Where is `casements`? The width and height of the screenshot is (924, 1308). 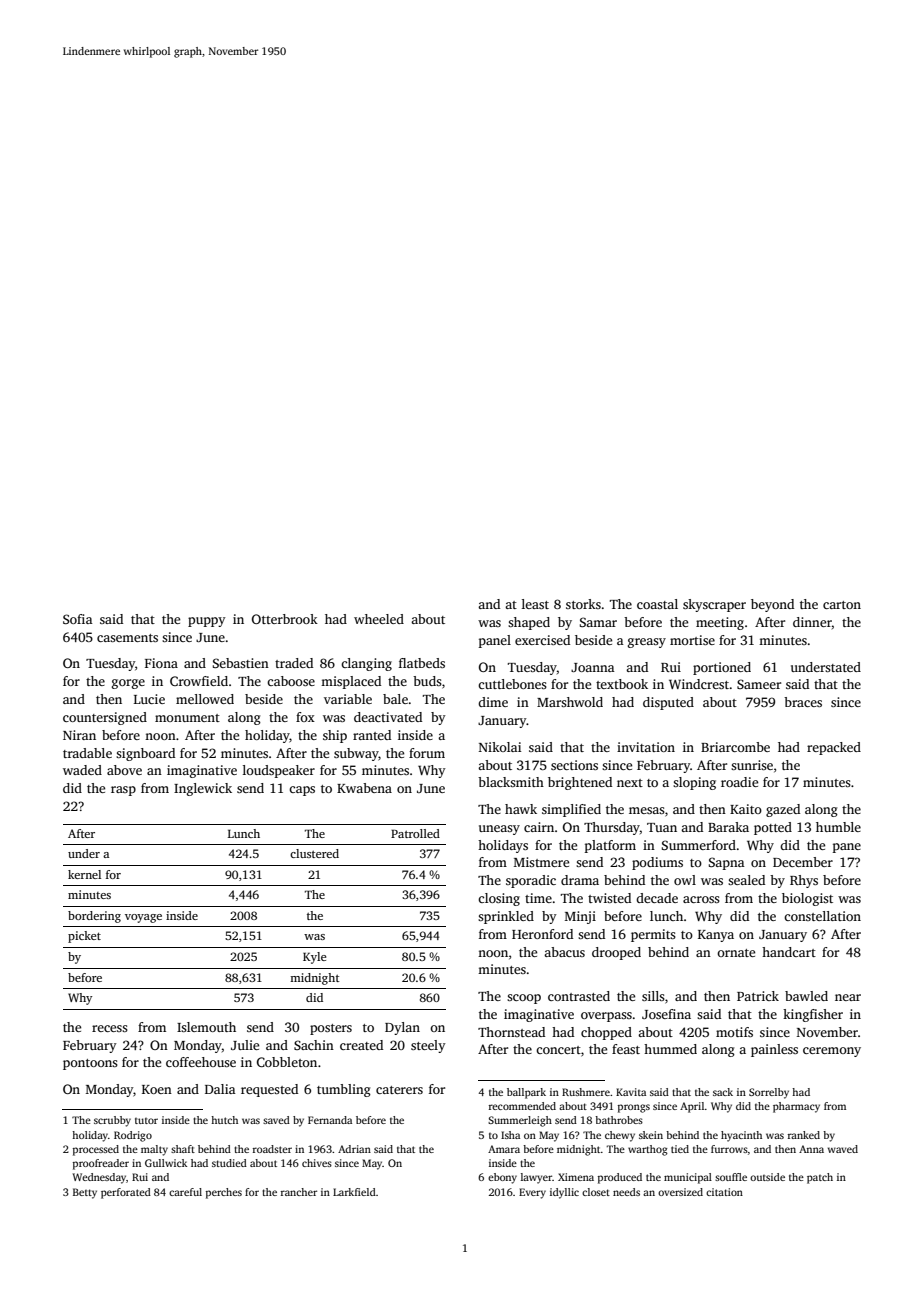 casements is located at coordinates (127, 638).
